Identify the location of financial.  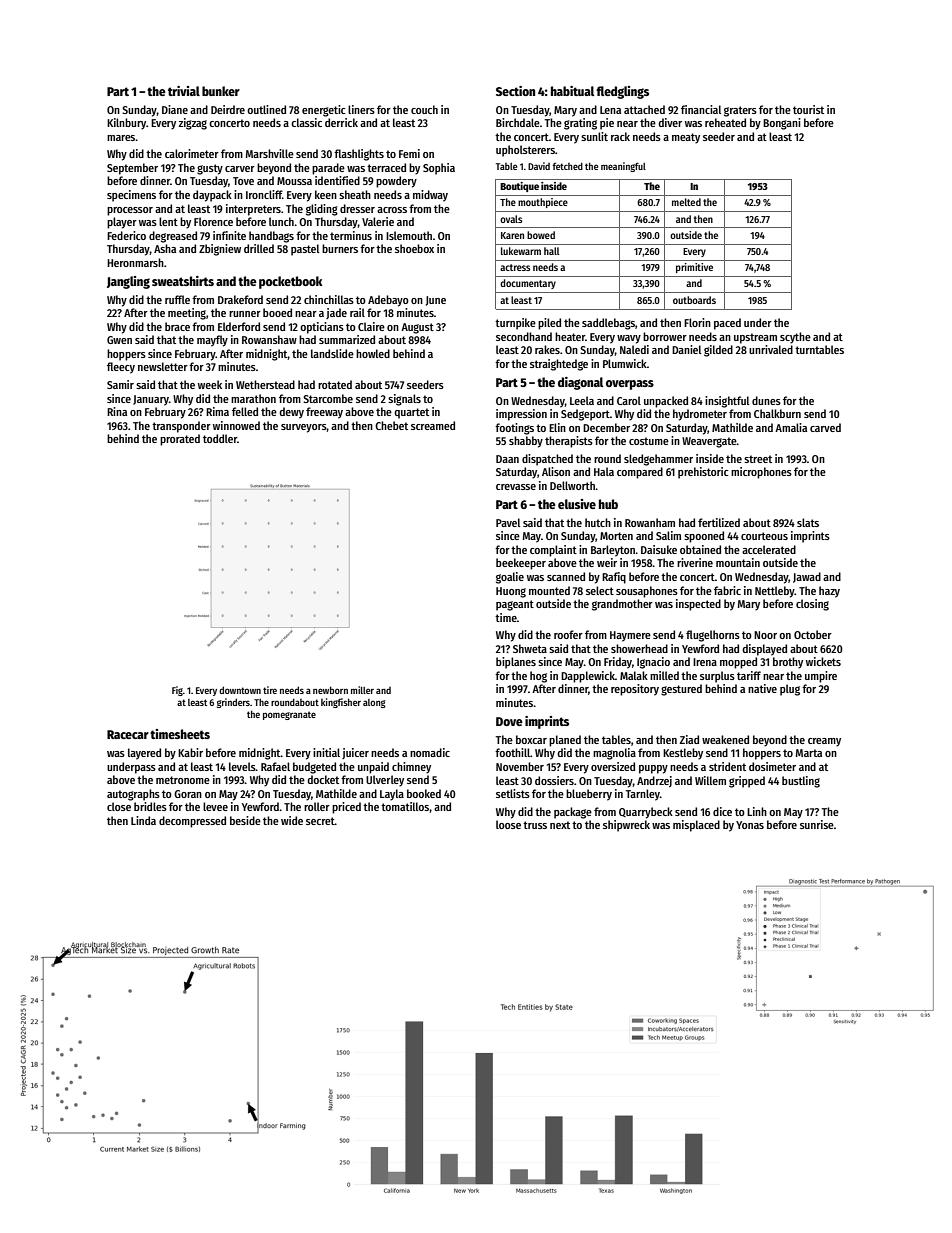
(701, 109).
